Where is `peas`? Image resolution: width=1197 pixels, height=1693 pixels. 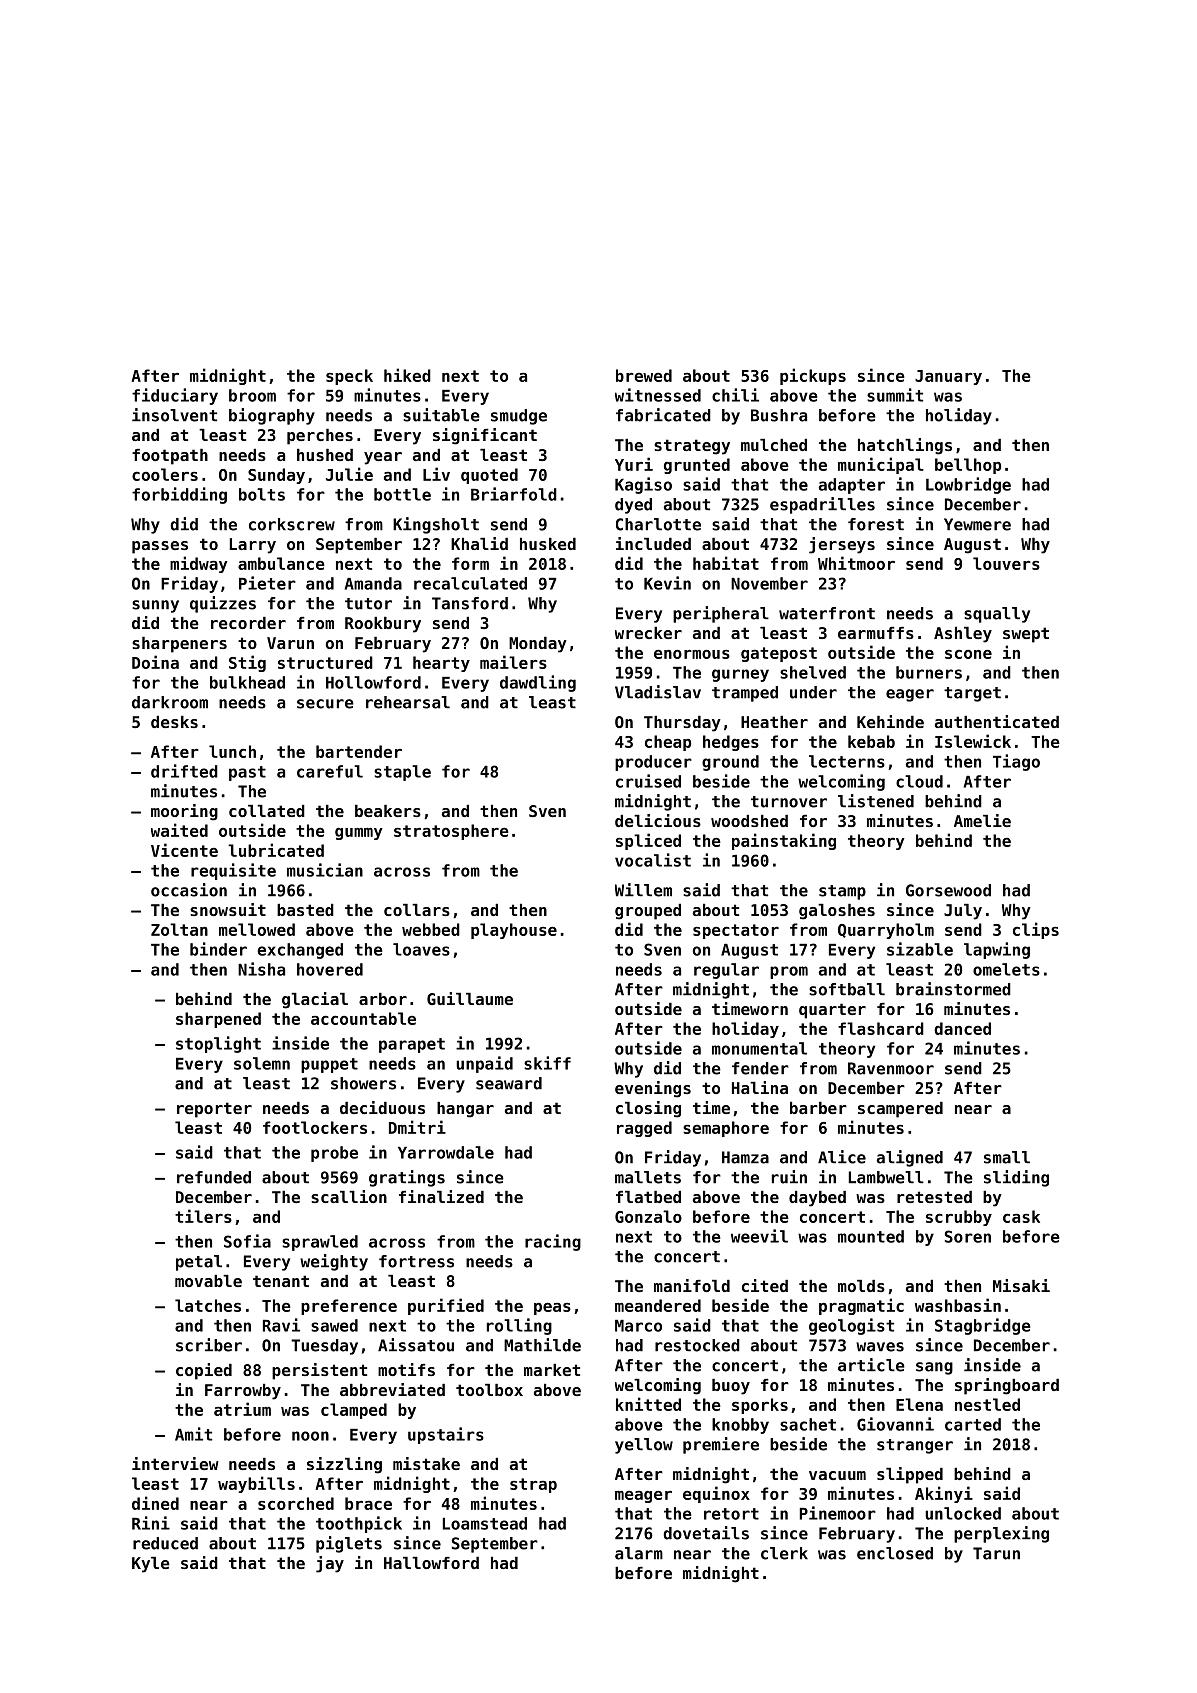 peas is located at coordinates (552, 1309).
